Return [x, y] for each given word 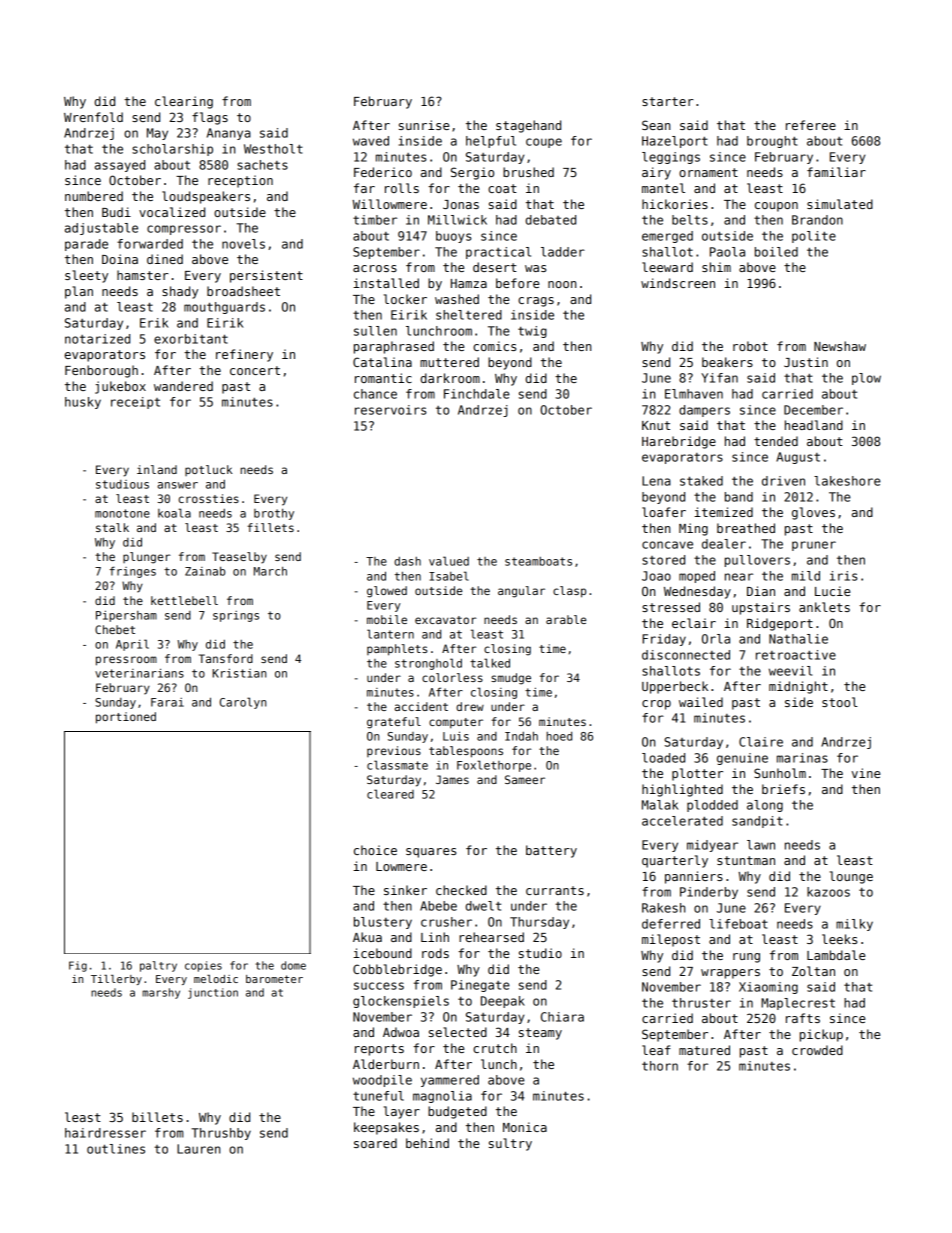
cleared [390, 794]
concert [255, 370]
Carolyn [243, 703]
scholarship [172, 150]
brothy [274, 514]
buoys [454, 237]
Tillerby [116, 980]
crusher [446, 922]
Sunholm [780, 773]
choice [375, 850]
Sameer [525, 779]
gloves [813, 513]
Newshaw [840, 346]
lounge [851, 877]
